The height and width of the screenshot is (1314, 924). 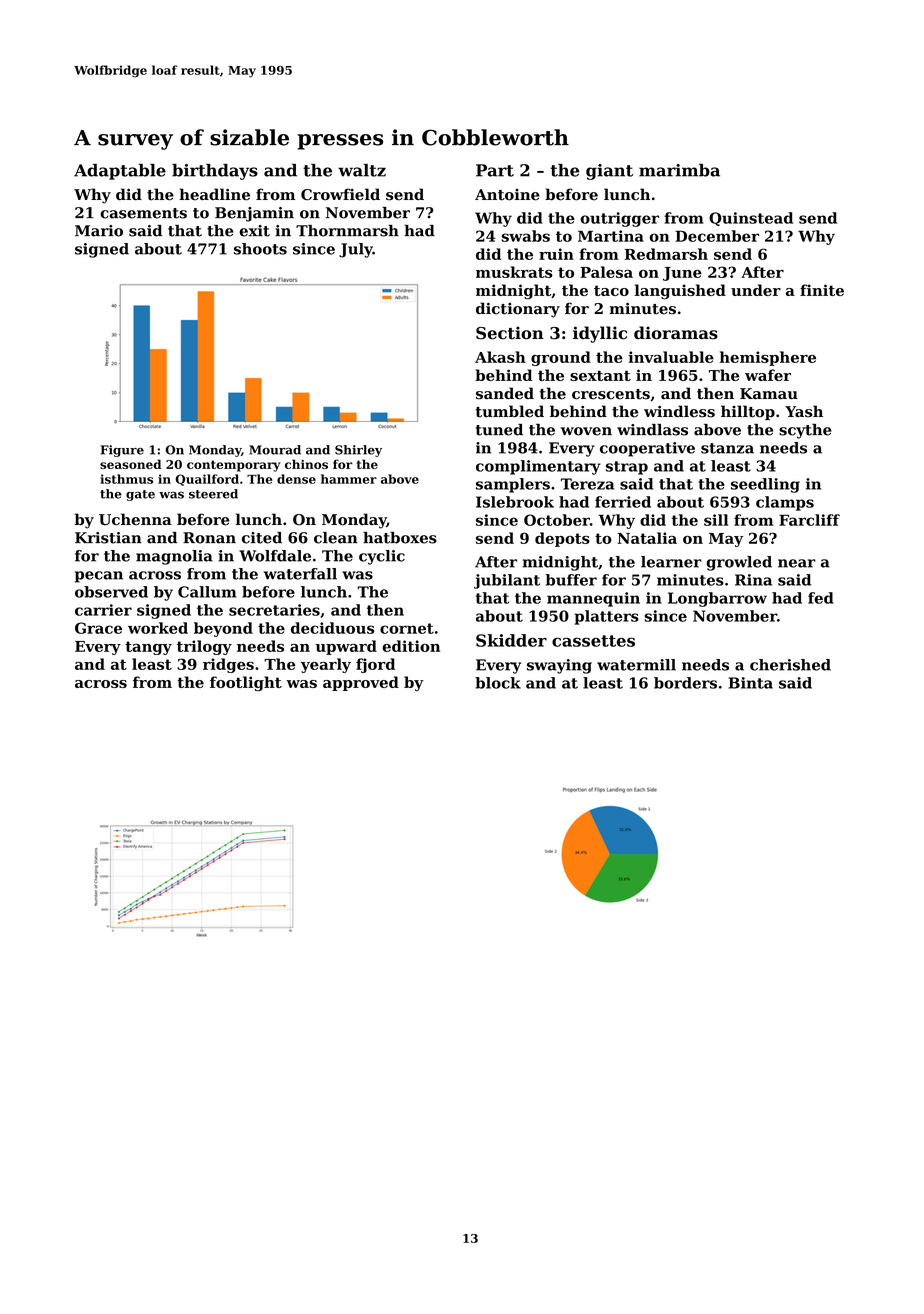 What do you see at coordinates (822, 290) in the screenshot?
I see `finite` at bounding box center [822, 290].
